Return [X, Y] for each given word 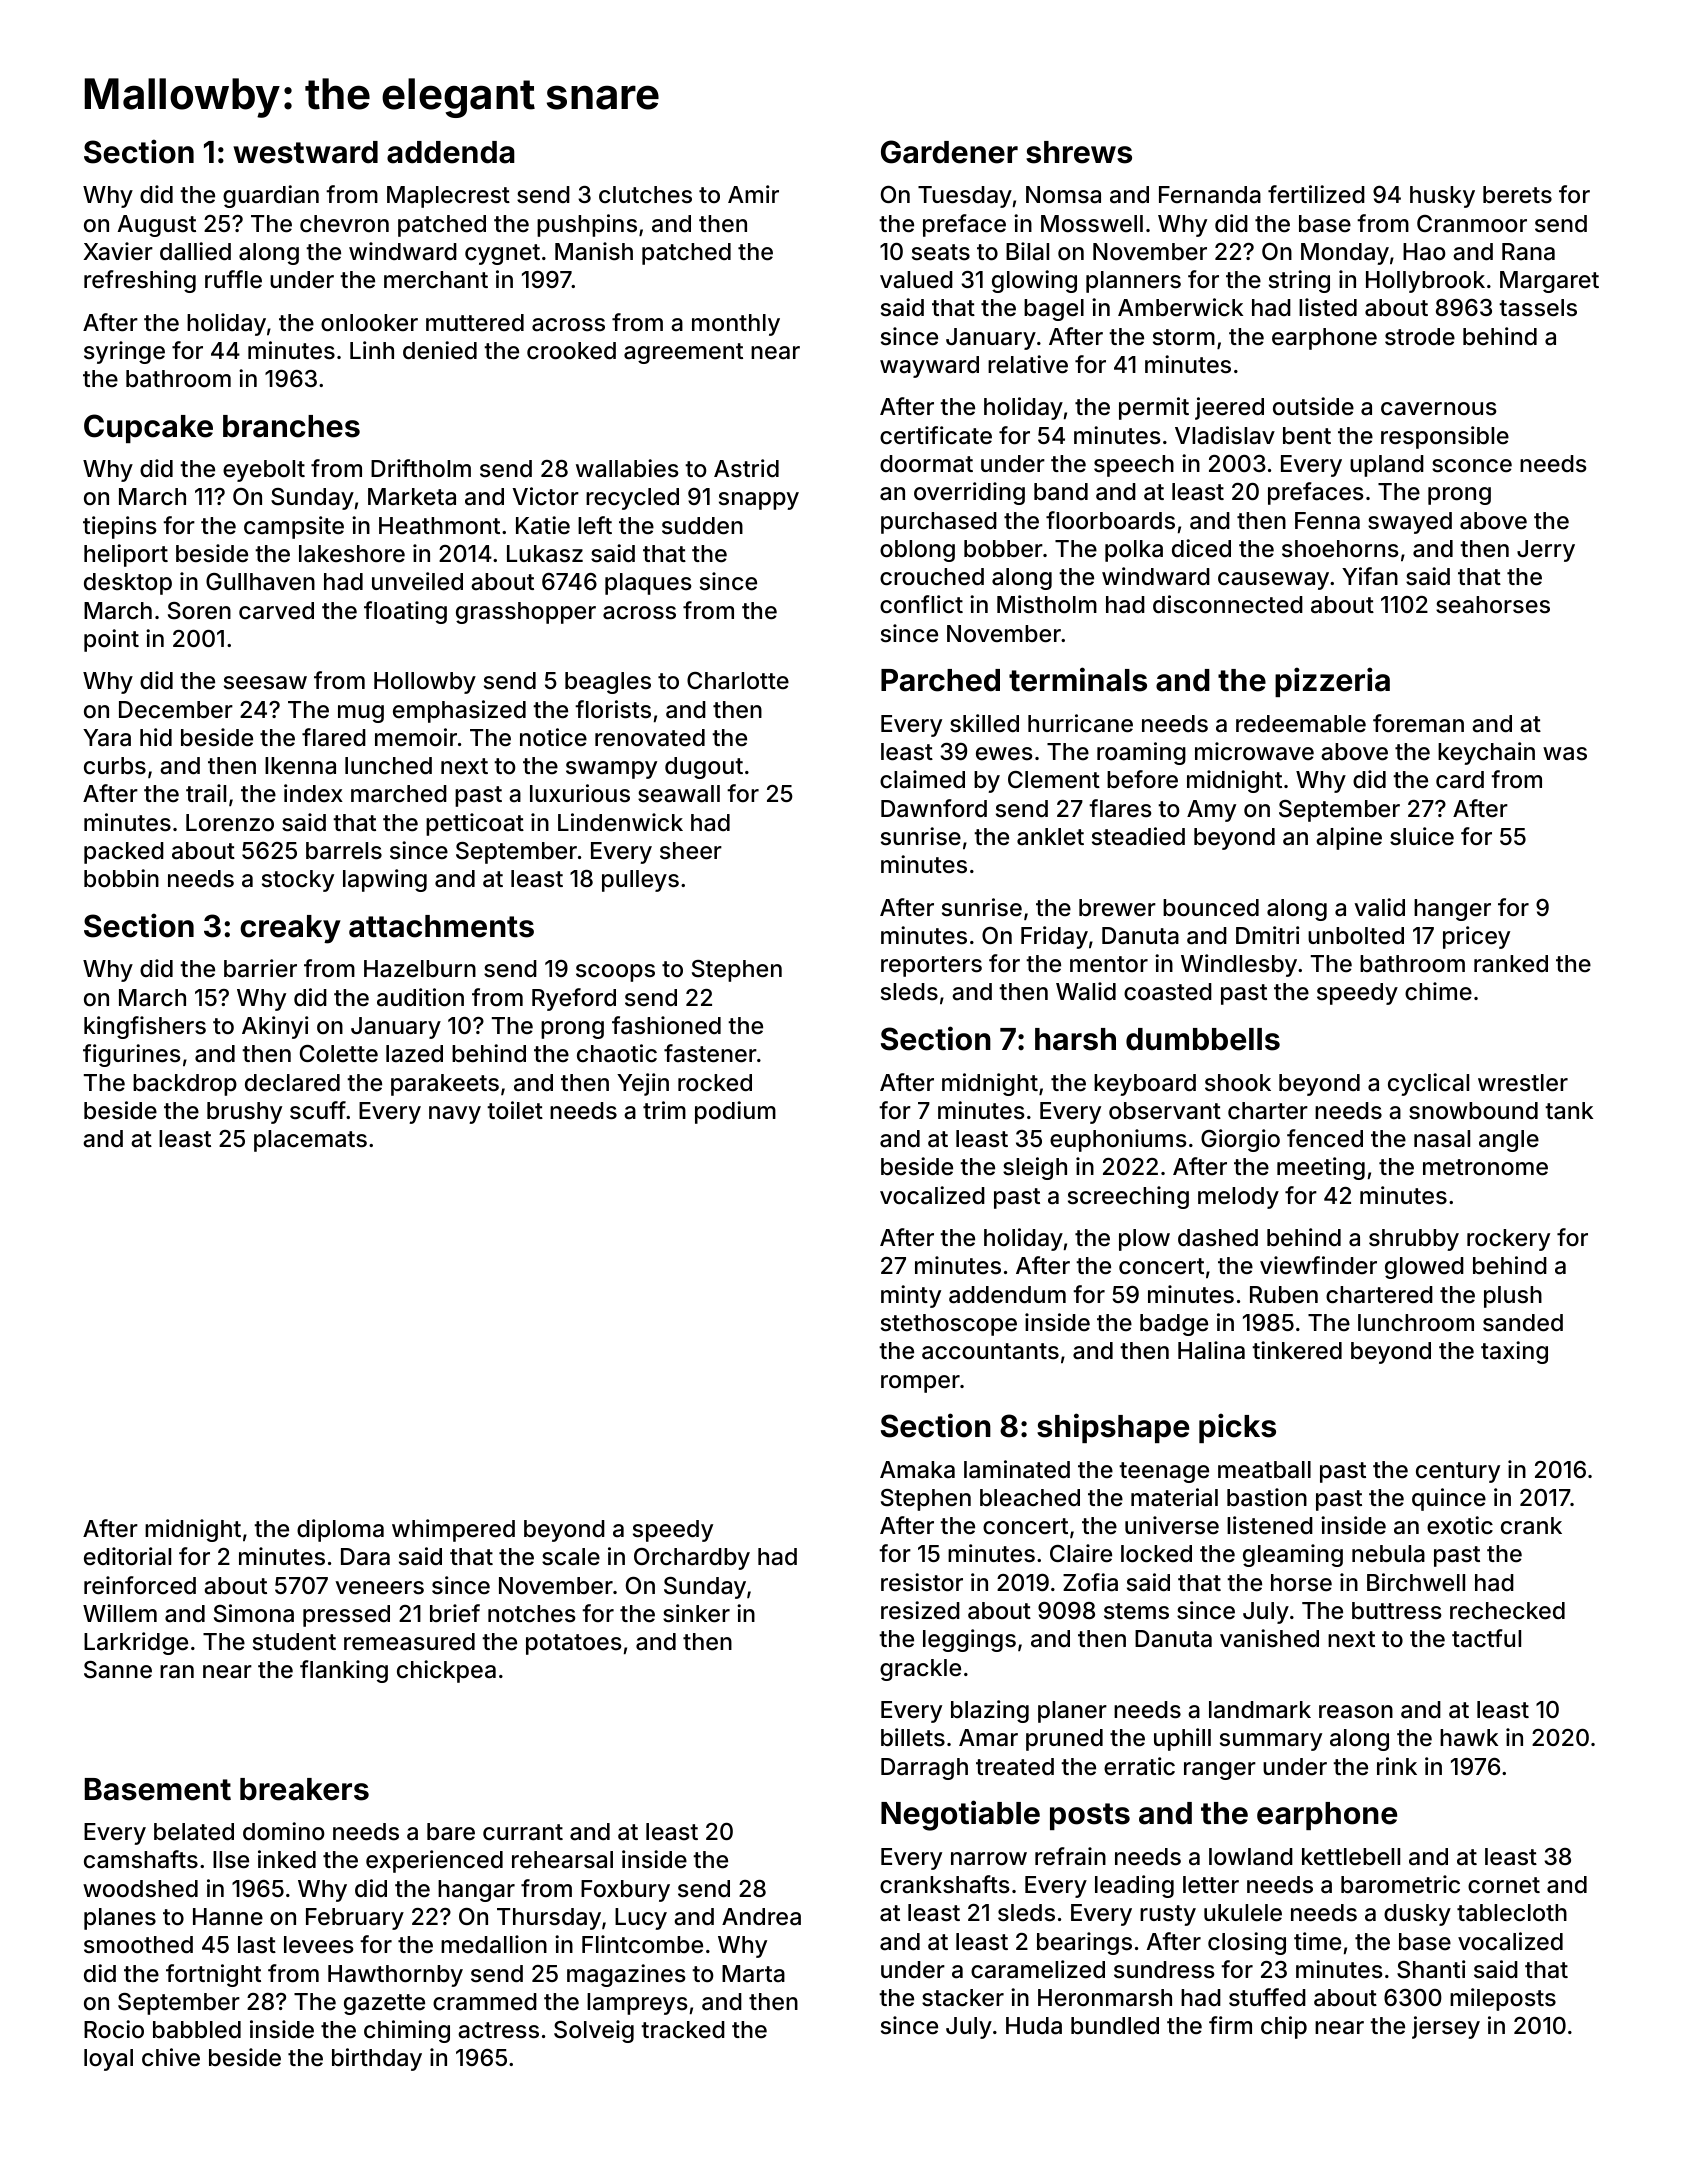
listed [1328, 307]
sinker [696, 1613]
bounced [1211, 908]
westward [305, 152]
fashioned [666, 1025]
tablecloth [1512, 1913]
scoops [615, 973]
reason [1356, 1712]
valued [916, 280]
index [313, 793]
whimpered [453, 1530]
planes [120, 1919]
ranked [1511, 964]
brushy [244, 1113]
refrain [1070, 1856]
